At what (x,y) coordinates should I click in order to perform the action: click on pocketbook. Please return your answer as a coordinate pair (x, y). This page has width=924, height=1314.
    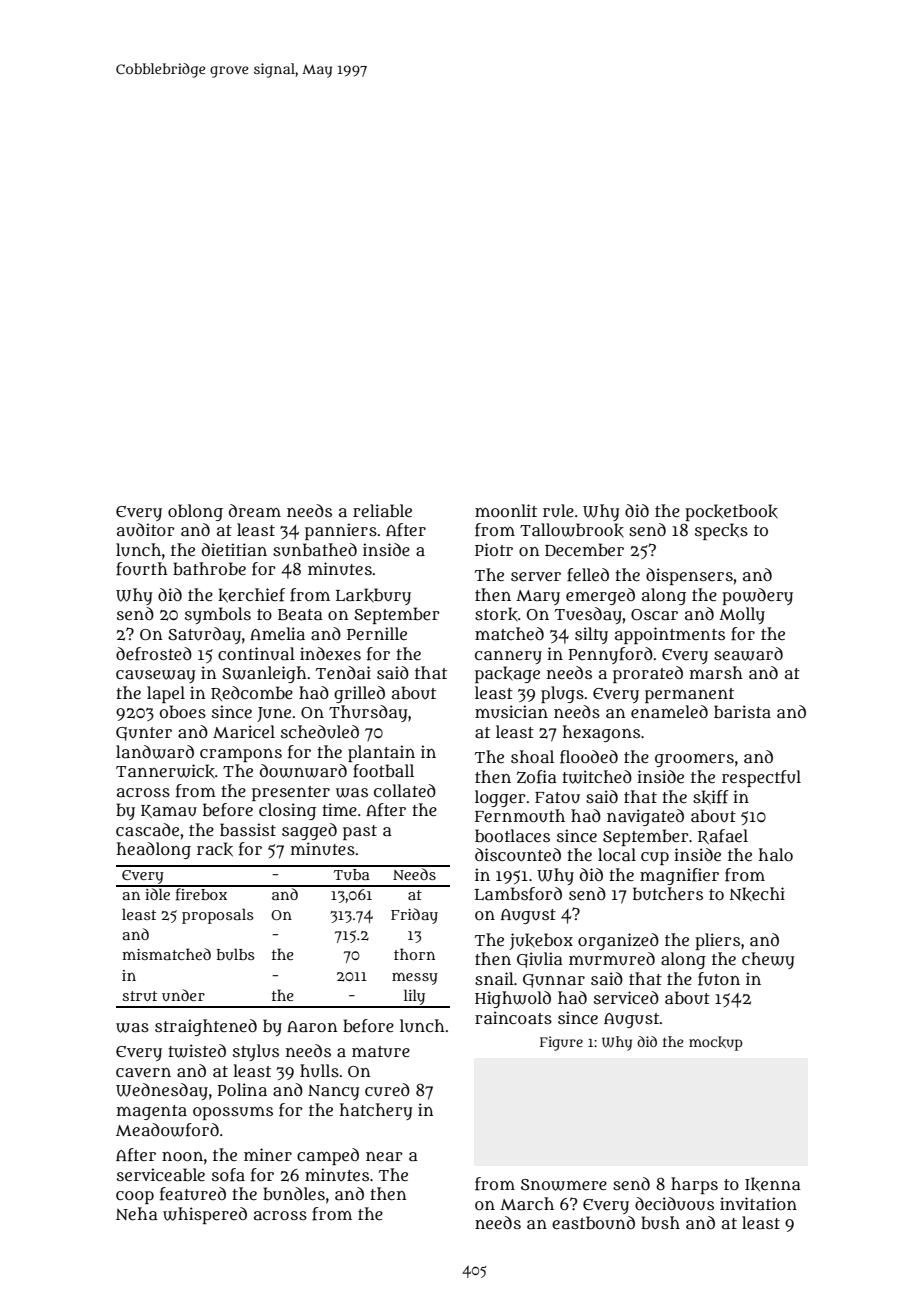
    Looking at the image, I should click on (731, 512).
